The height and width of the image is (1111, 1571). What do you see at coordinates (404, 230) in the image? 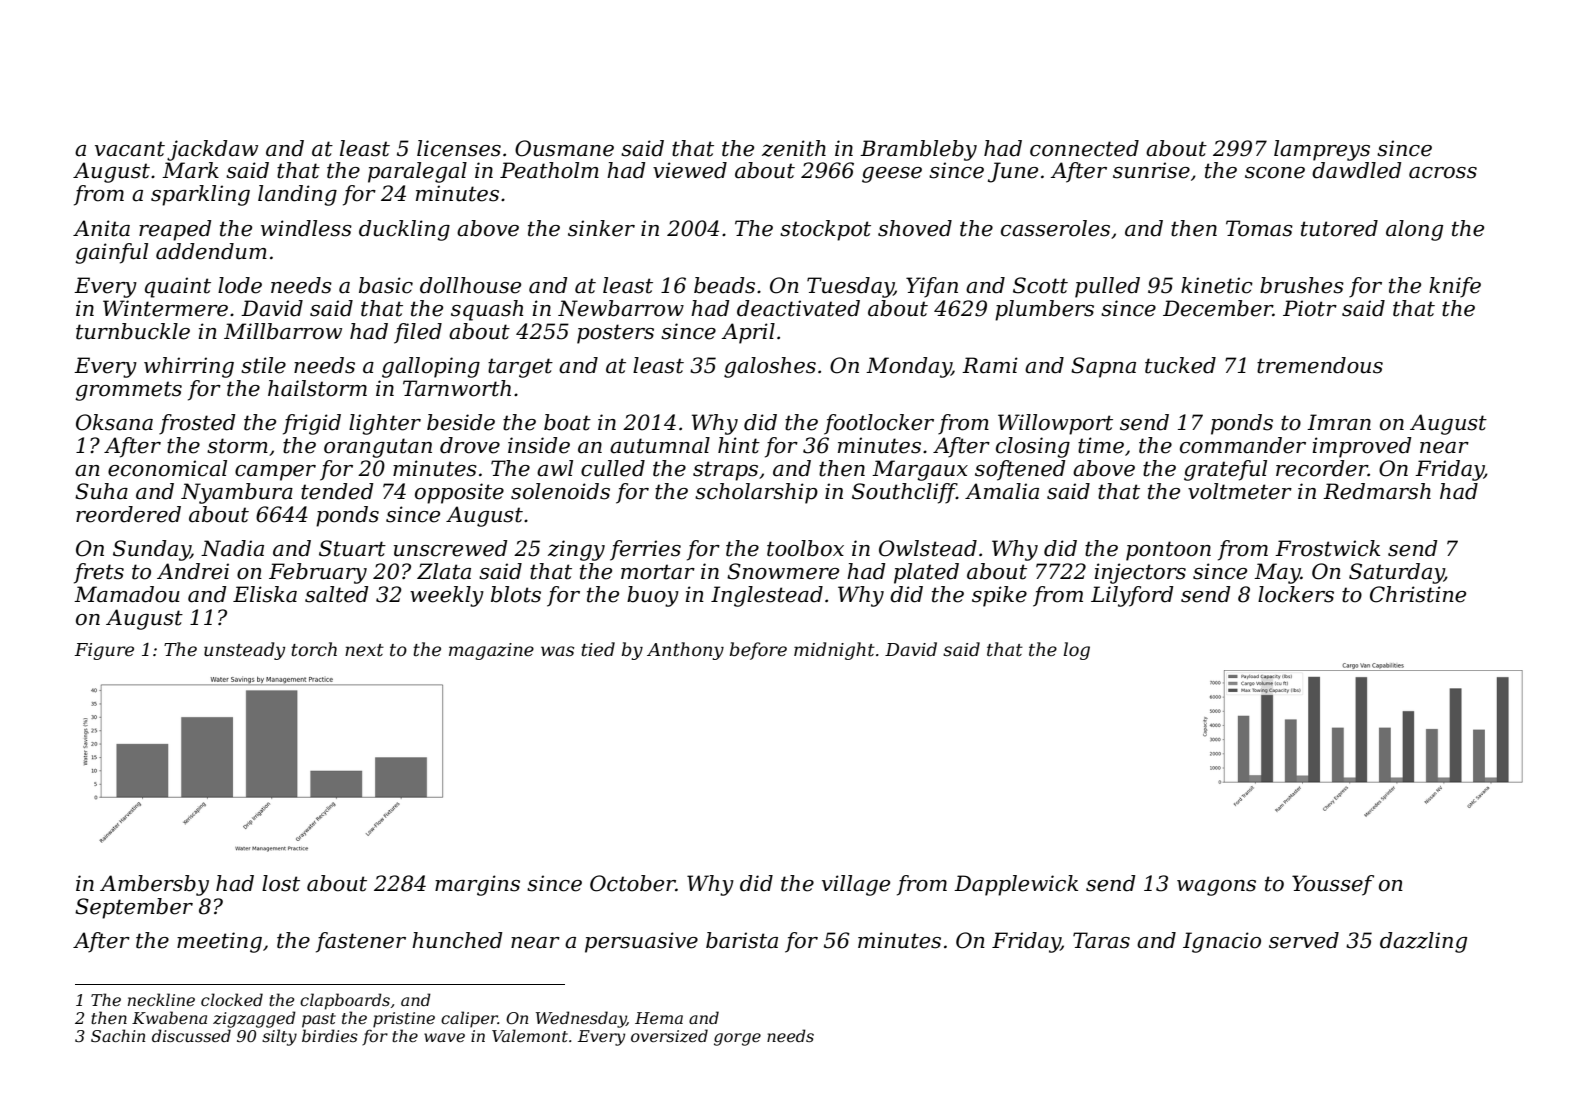
I see `duckling` at bounding box center [404, 230].
